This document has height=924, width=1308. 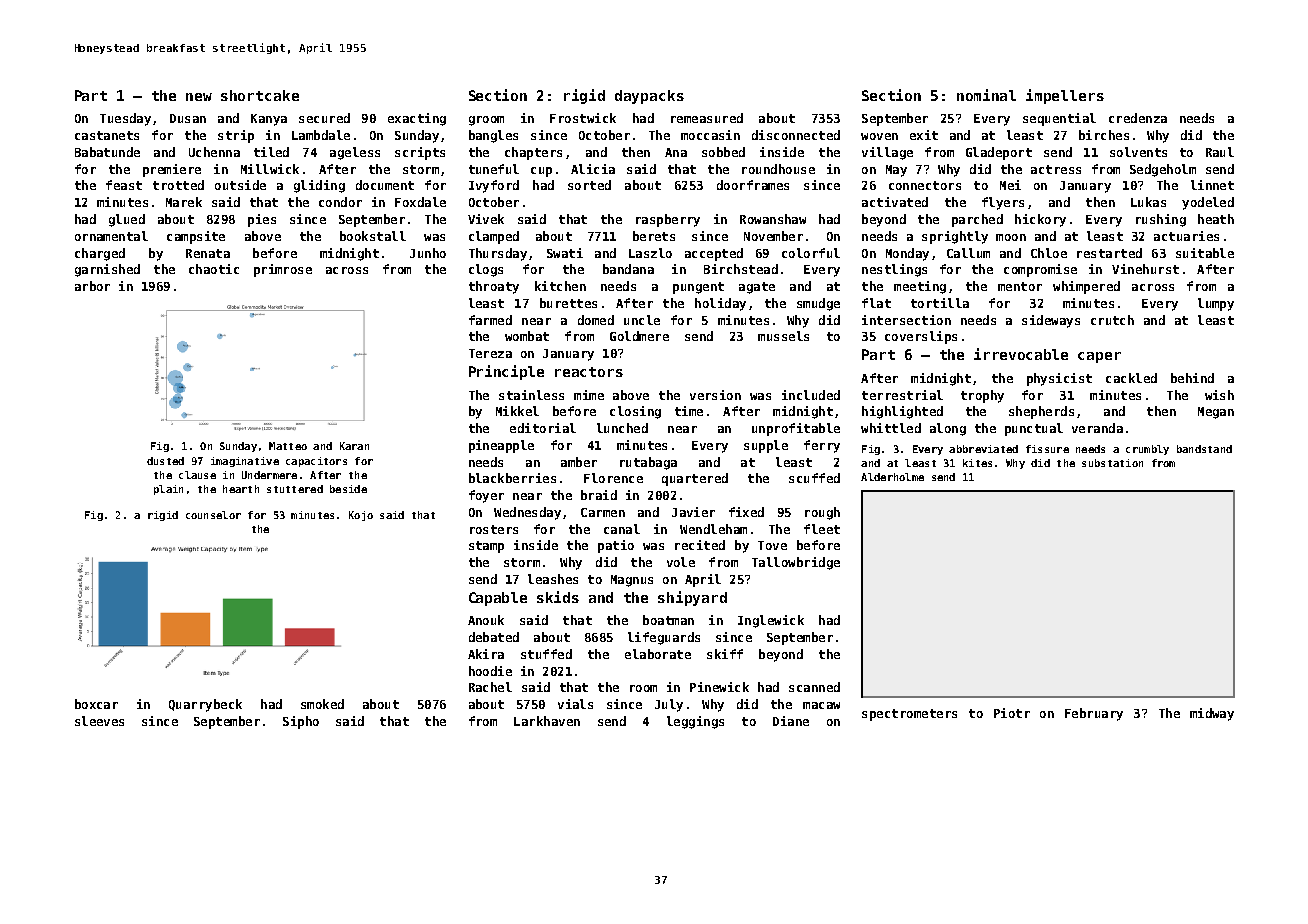 I want to click on Diane, so click(x=791, y=721).
